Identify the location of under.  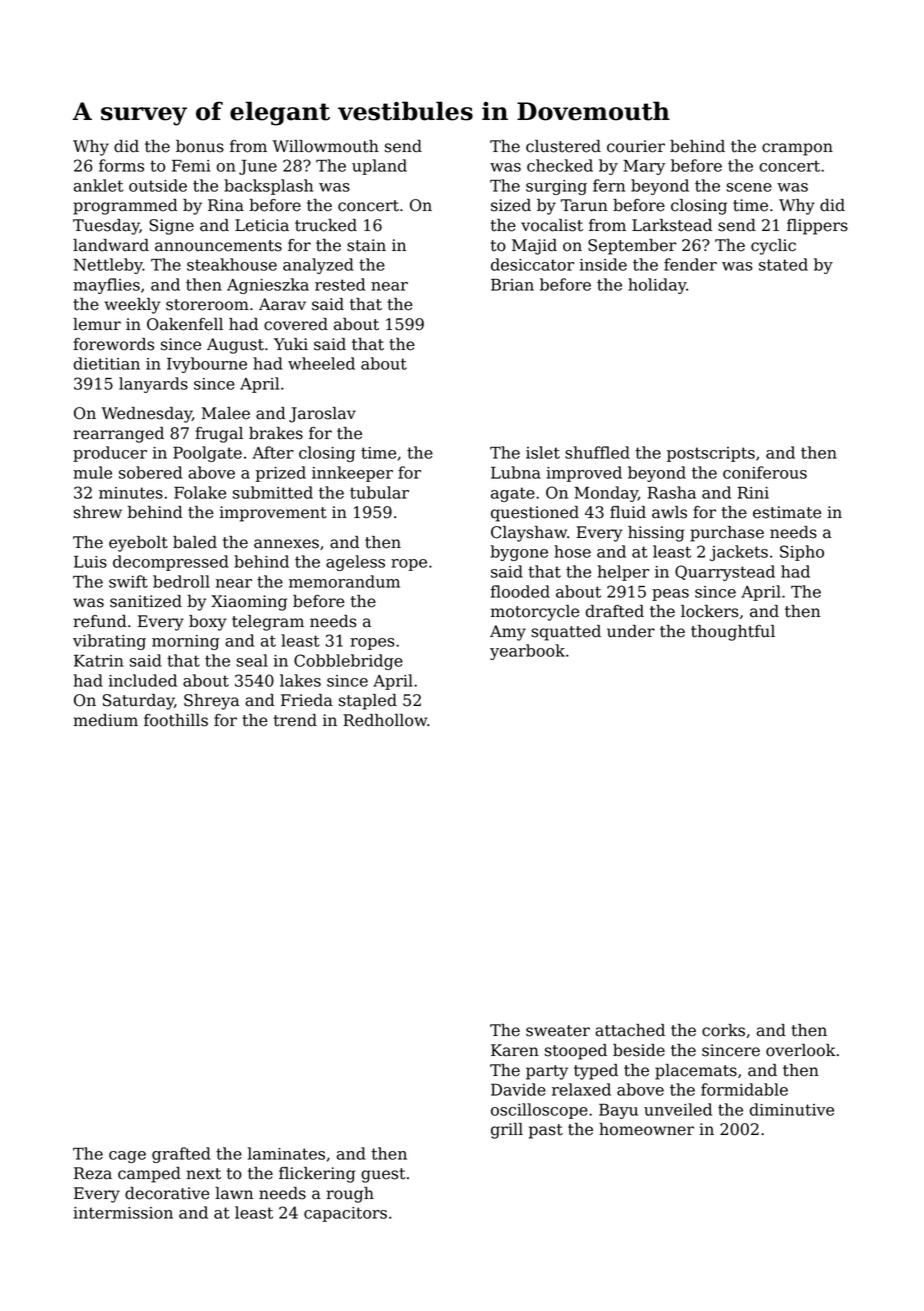
(631, 631).
